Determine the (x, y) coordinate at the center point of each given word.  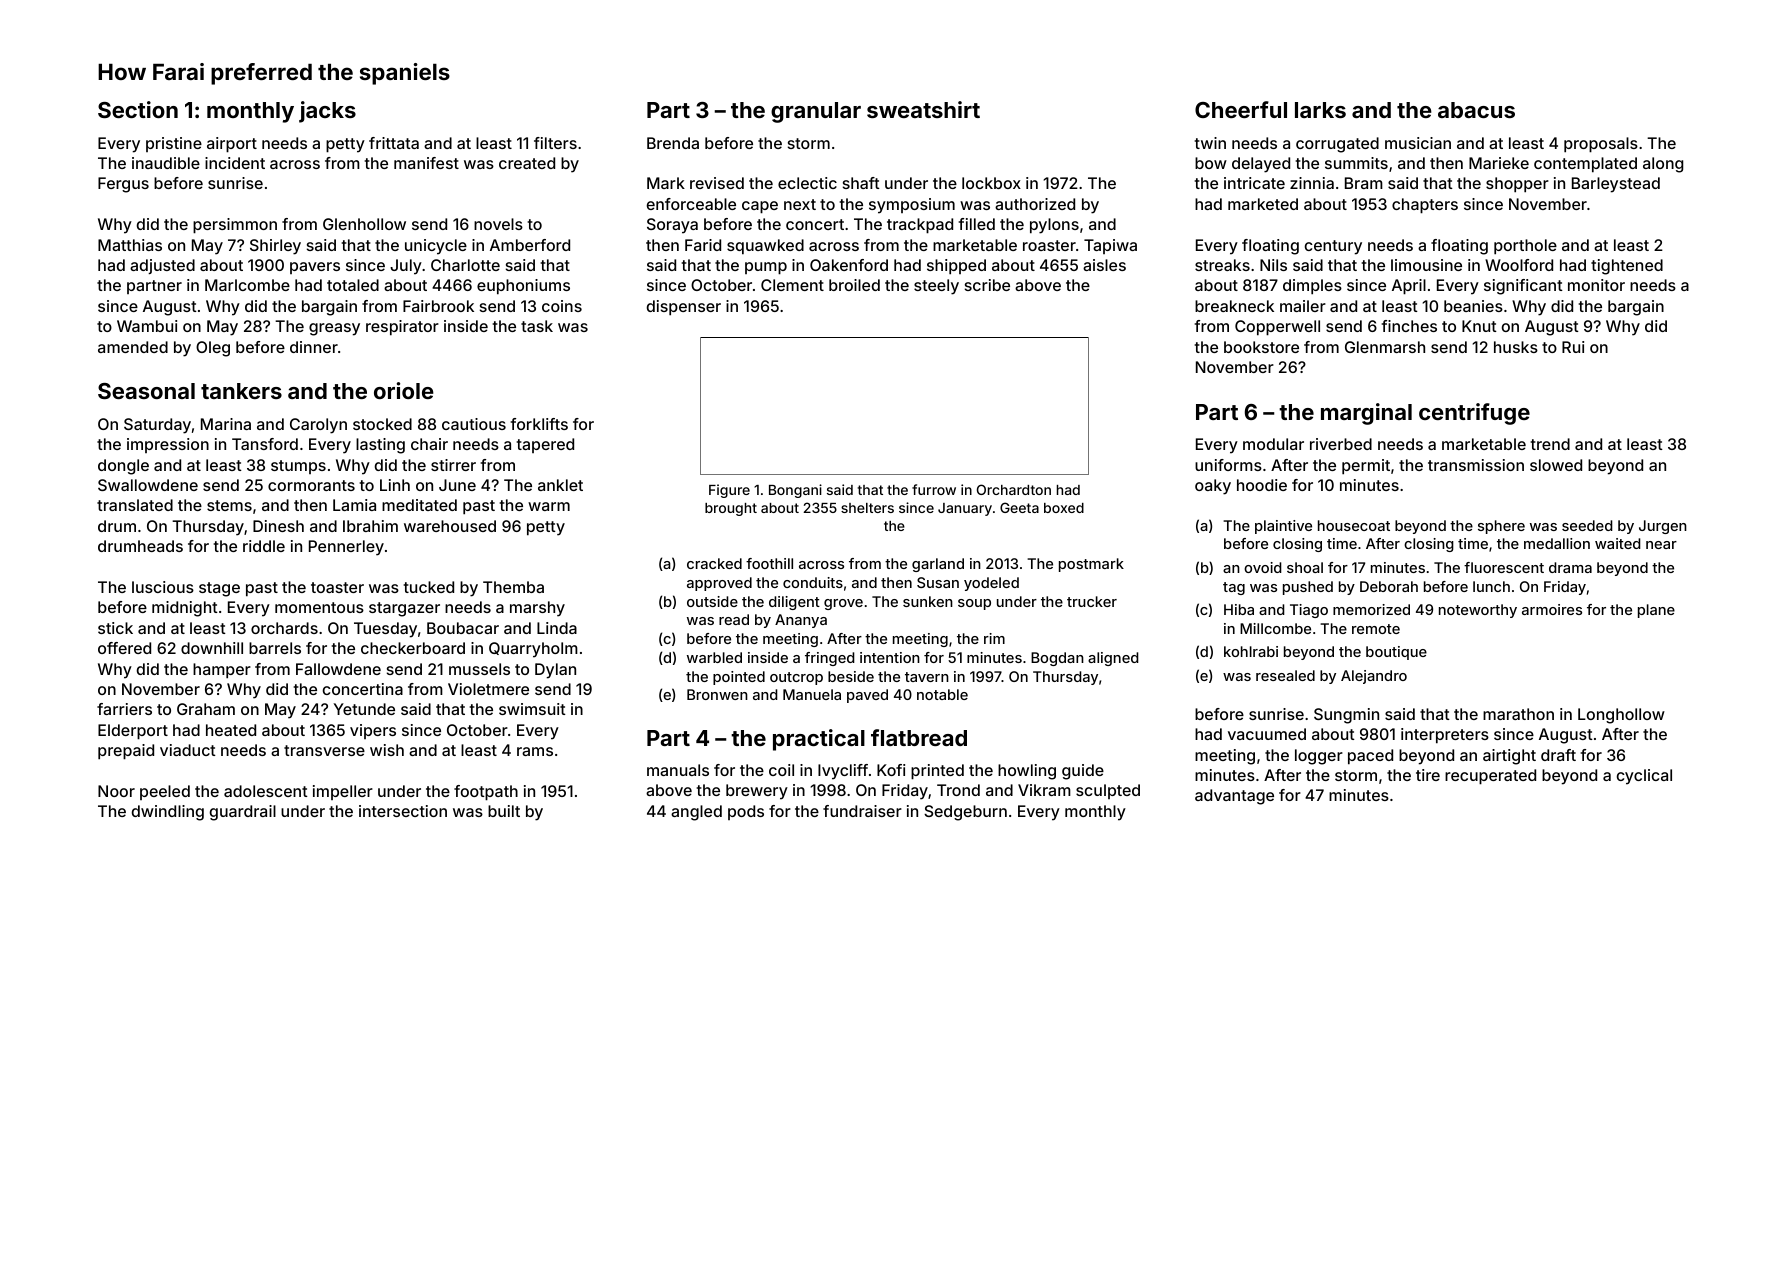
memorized (1371, 609)
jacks (327, 112)
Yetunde (364, 709)
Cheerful (1241, 109)
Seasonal (146, 391)
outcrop (796, 678)
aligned (1113, 659)
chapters (1425, 206)
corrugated (1337, 145)
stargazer (404, 609)
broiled (854, 285)
